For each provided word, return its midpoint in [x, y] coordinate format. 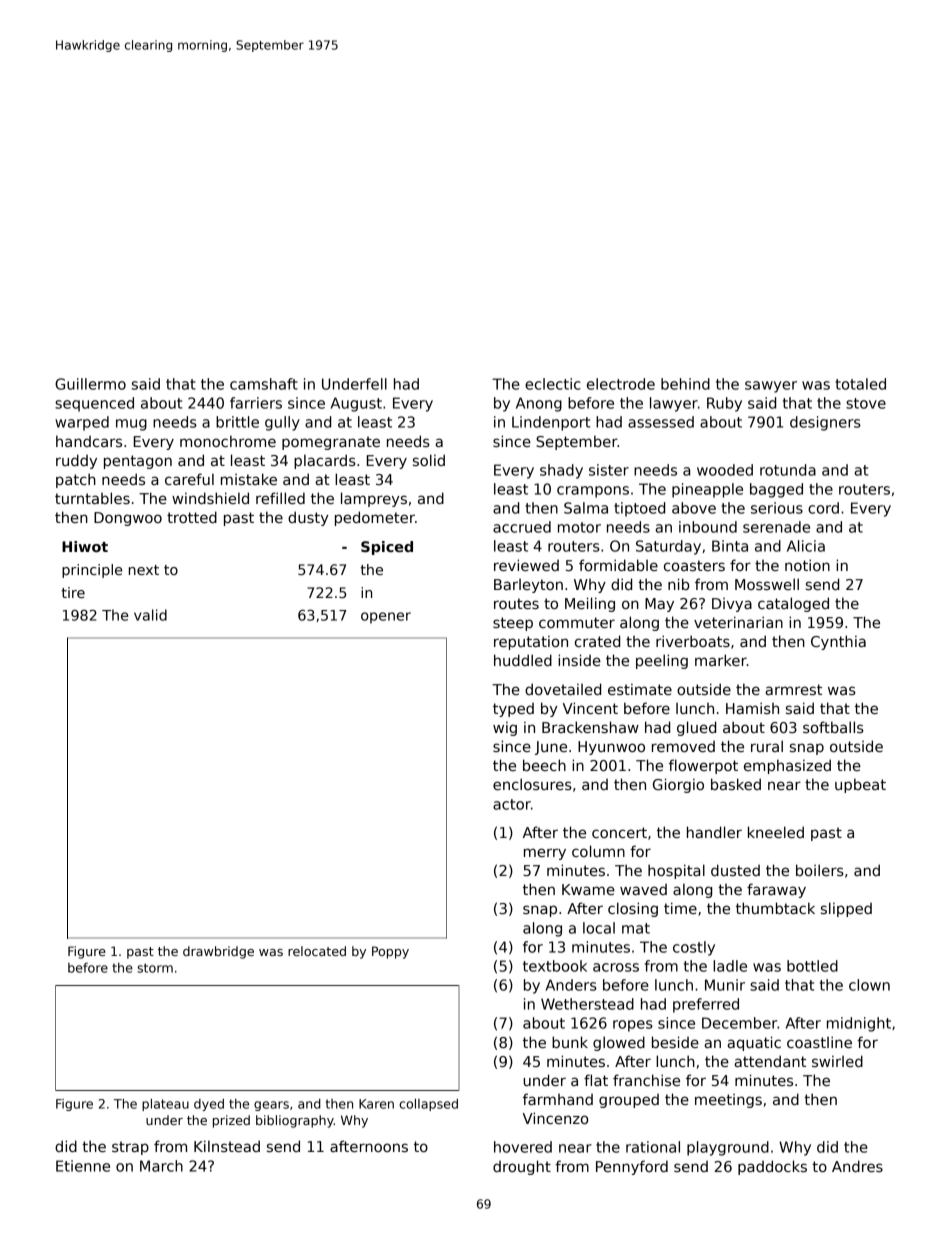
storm [155, 968]
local [599, 928]
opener [386, 618]
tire [73, 592]
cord [823, 508]
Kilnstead [227, 1146]
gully [282, 423]
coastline [819, 1042]
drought [522, 1167]
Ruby [724, 404]
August [356, 404]
